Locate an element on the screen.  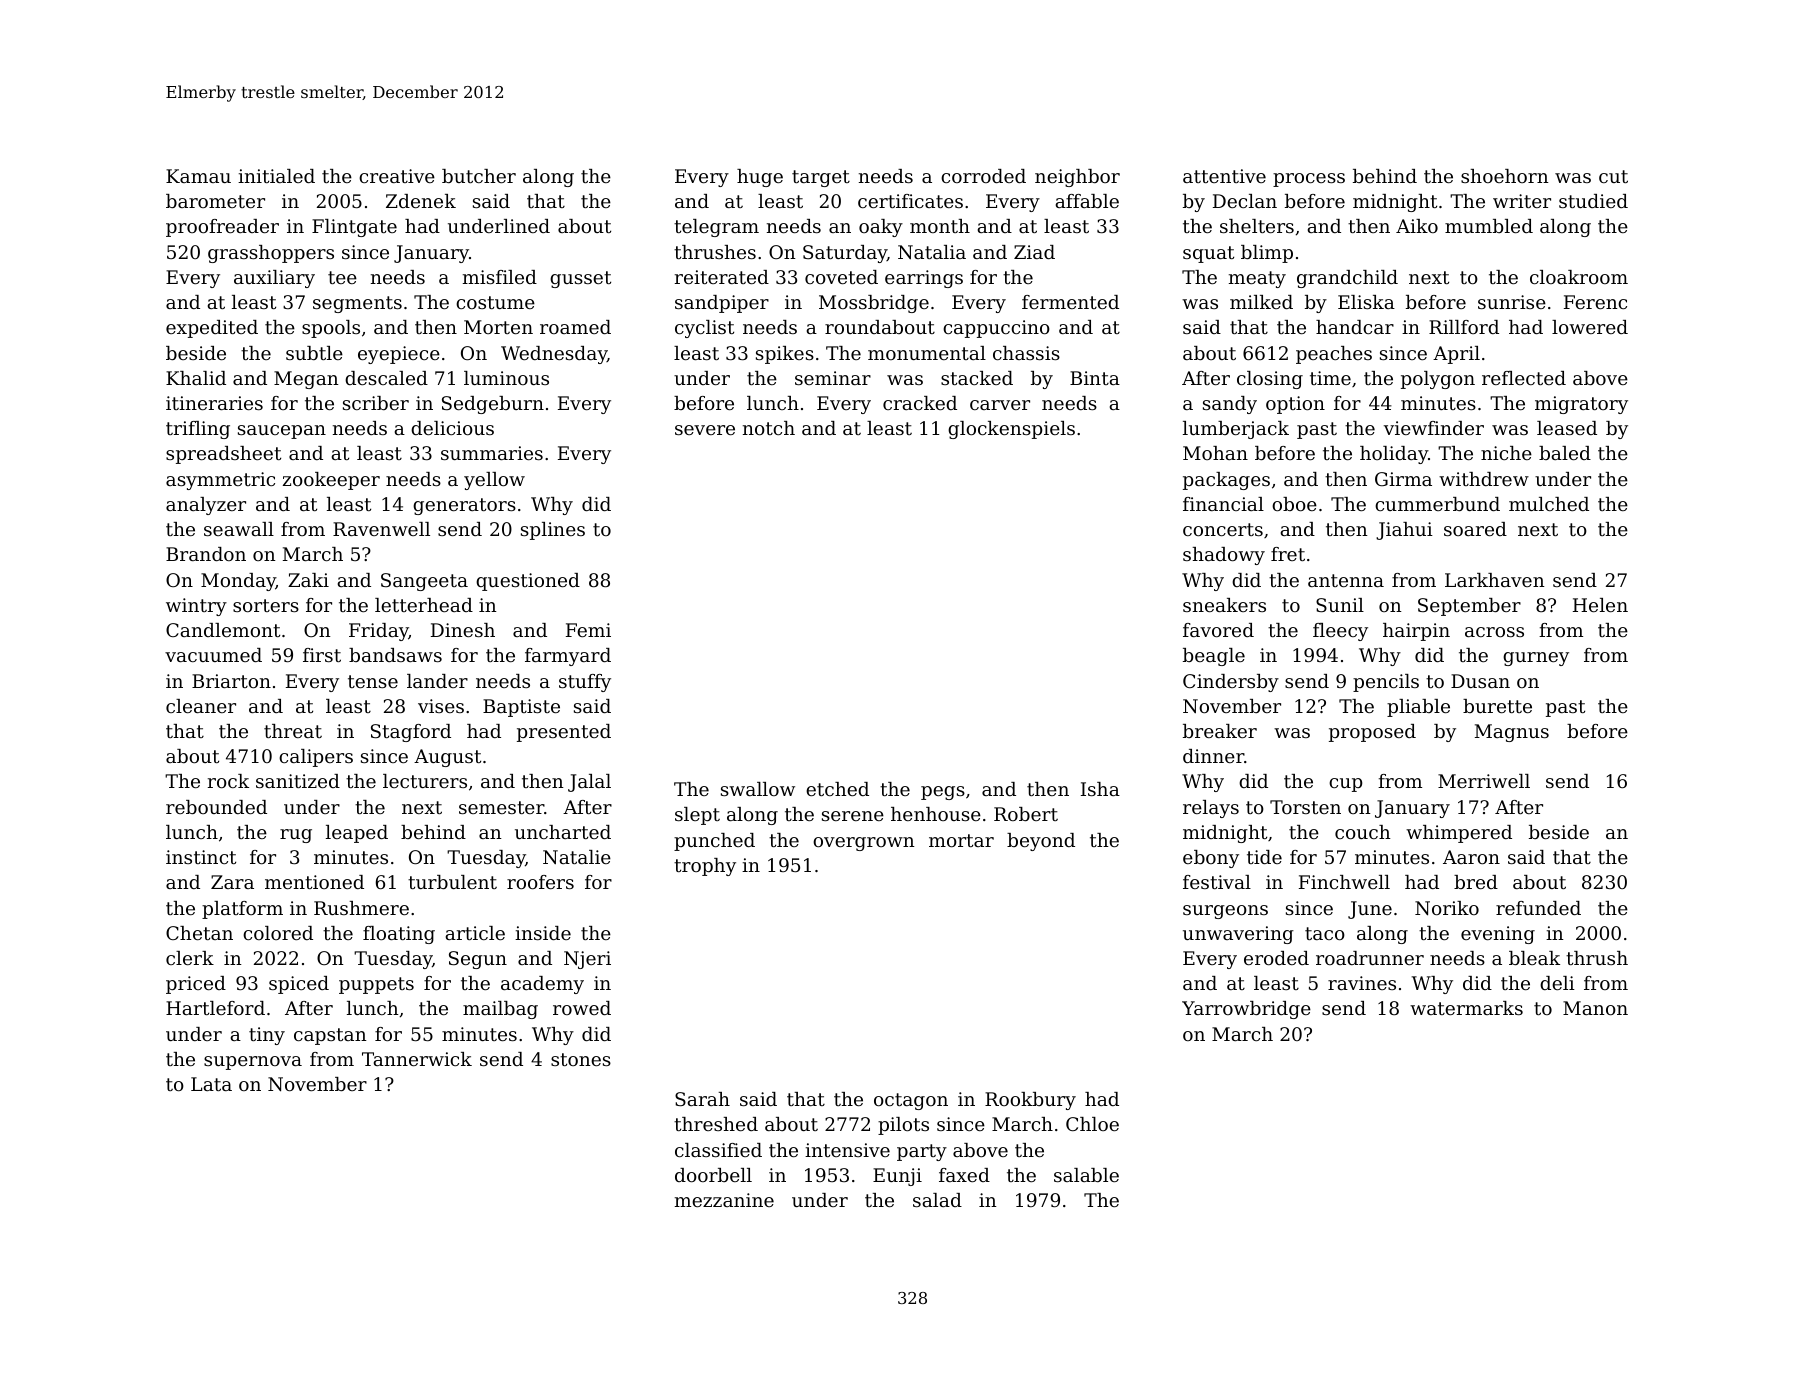
handcar is located at coordinates (1355, 327).
